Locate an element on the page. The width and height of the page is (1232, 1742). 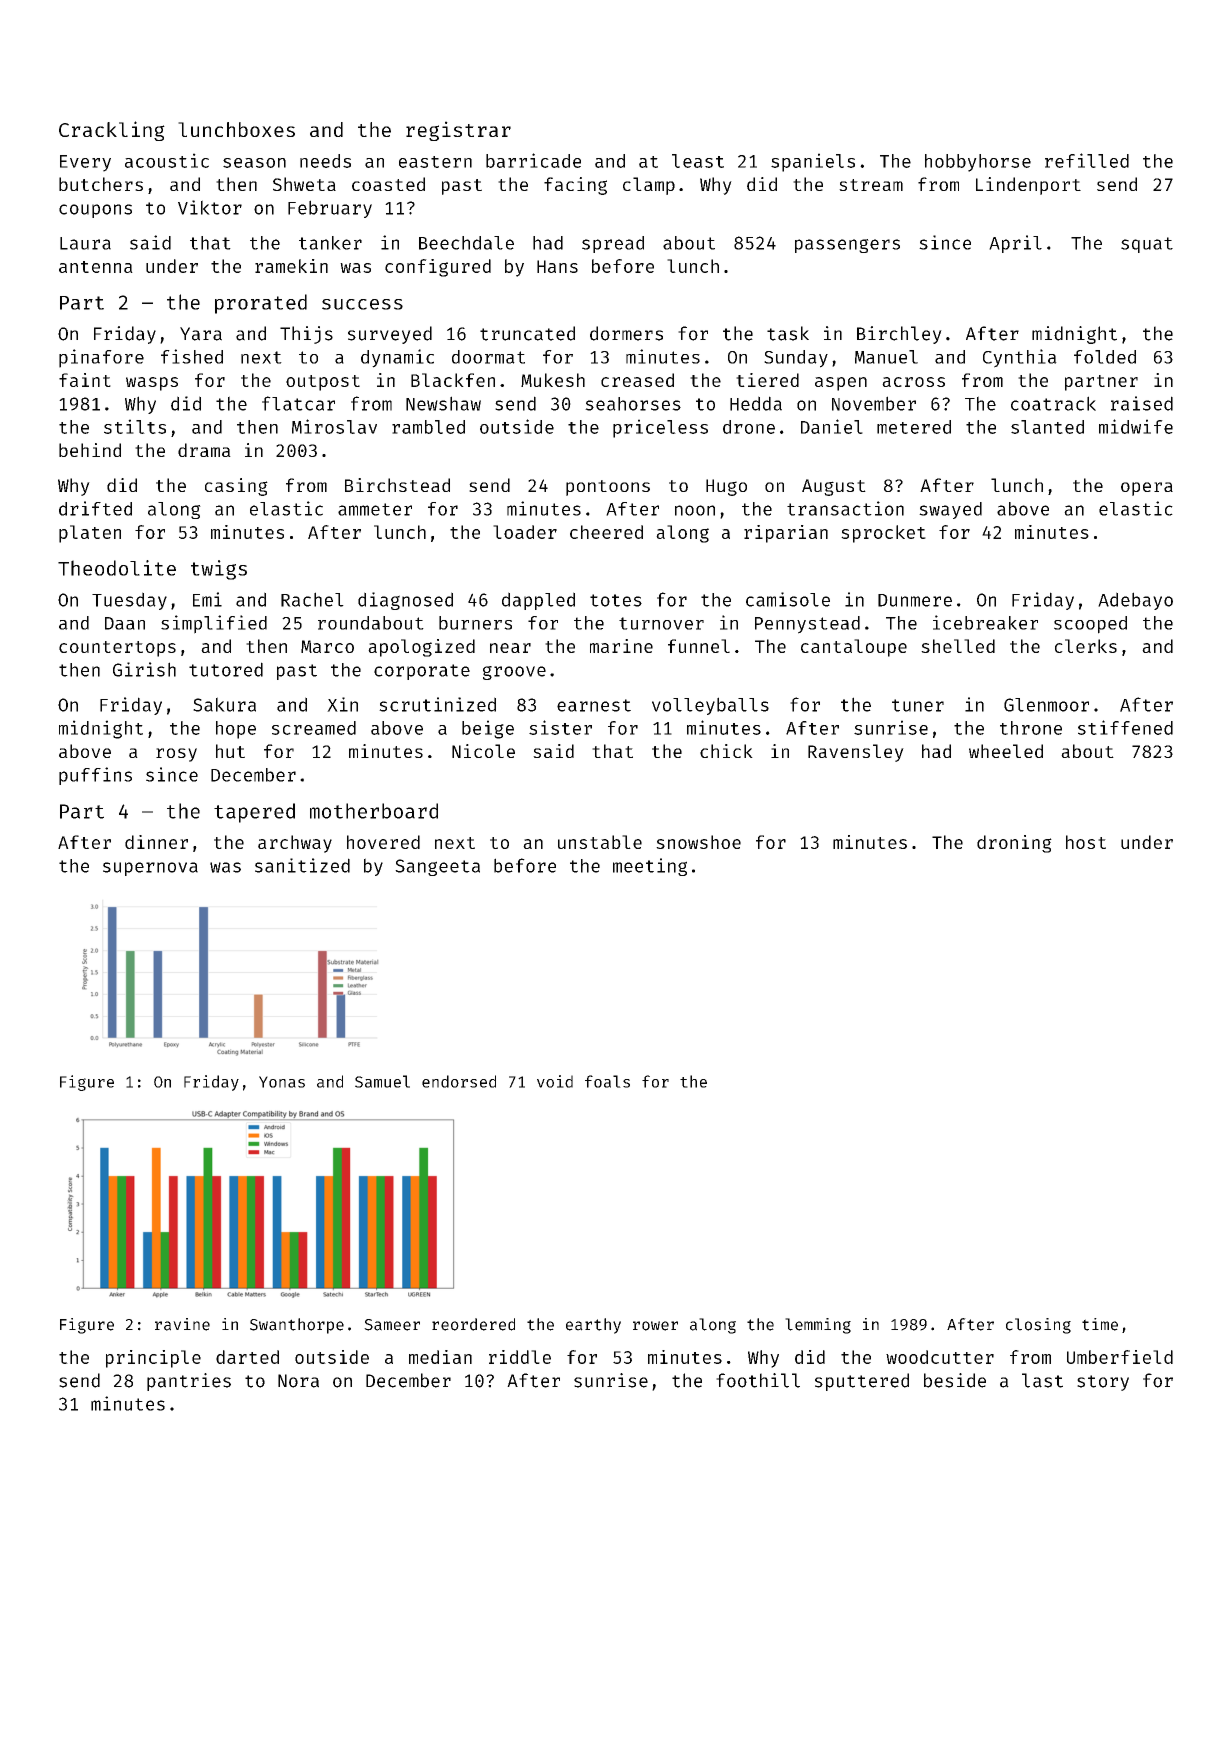
Viktor is located at coordinates (210, 207).
